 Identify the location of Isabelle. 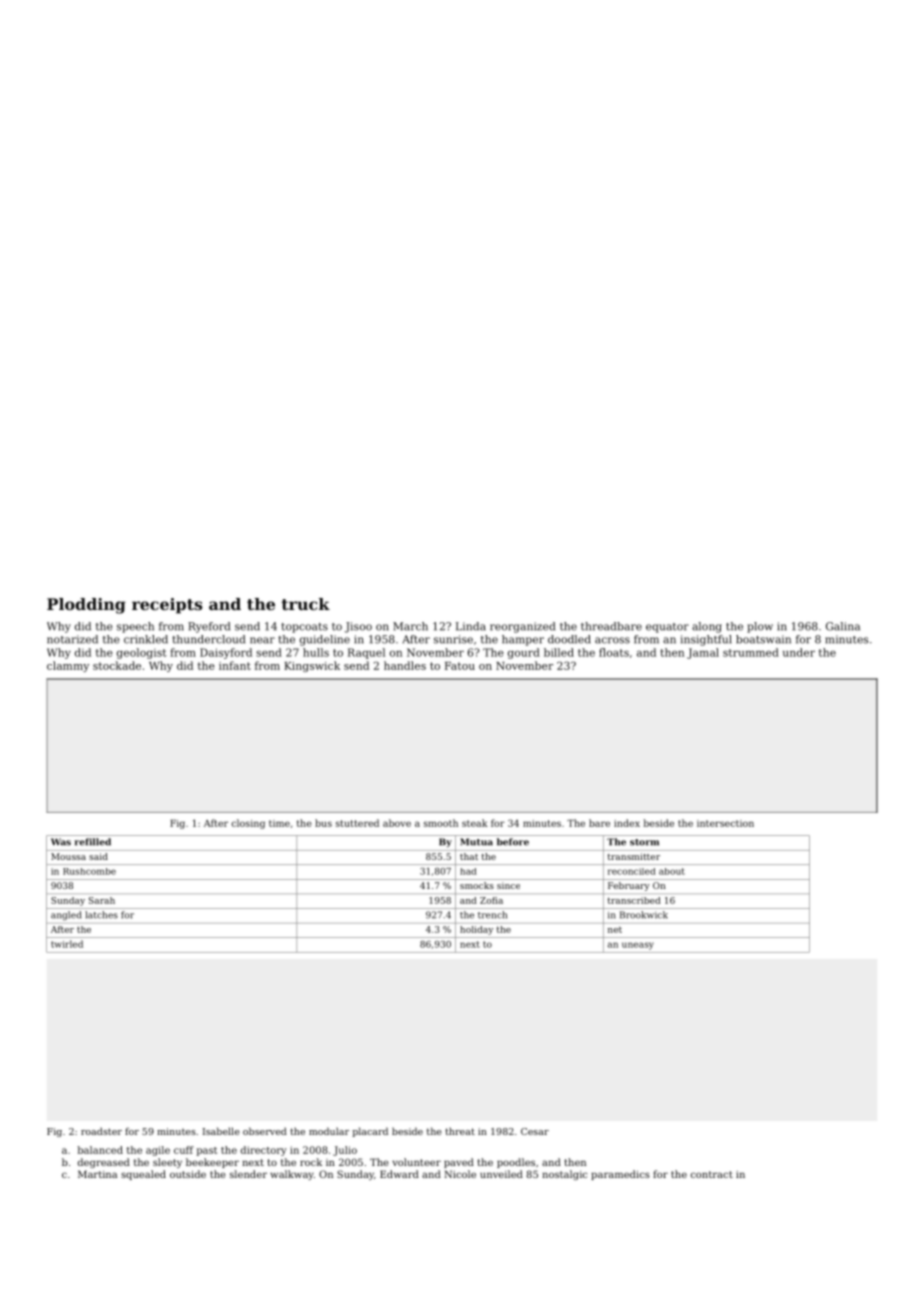
(221, 1131).
